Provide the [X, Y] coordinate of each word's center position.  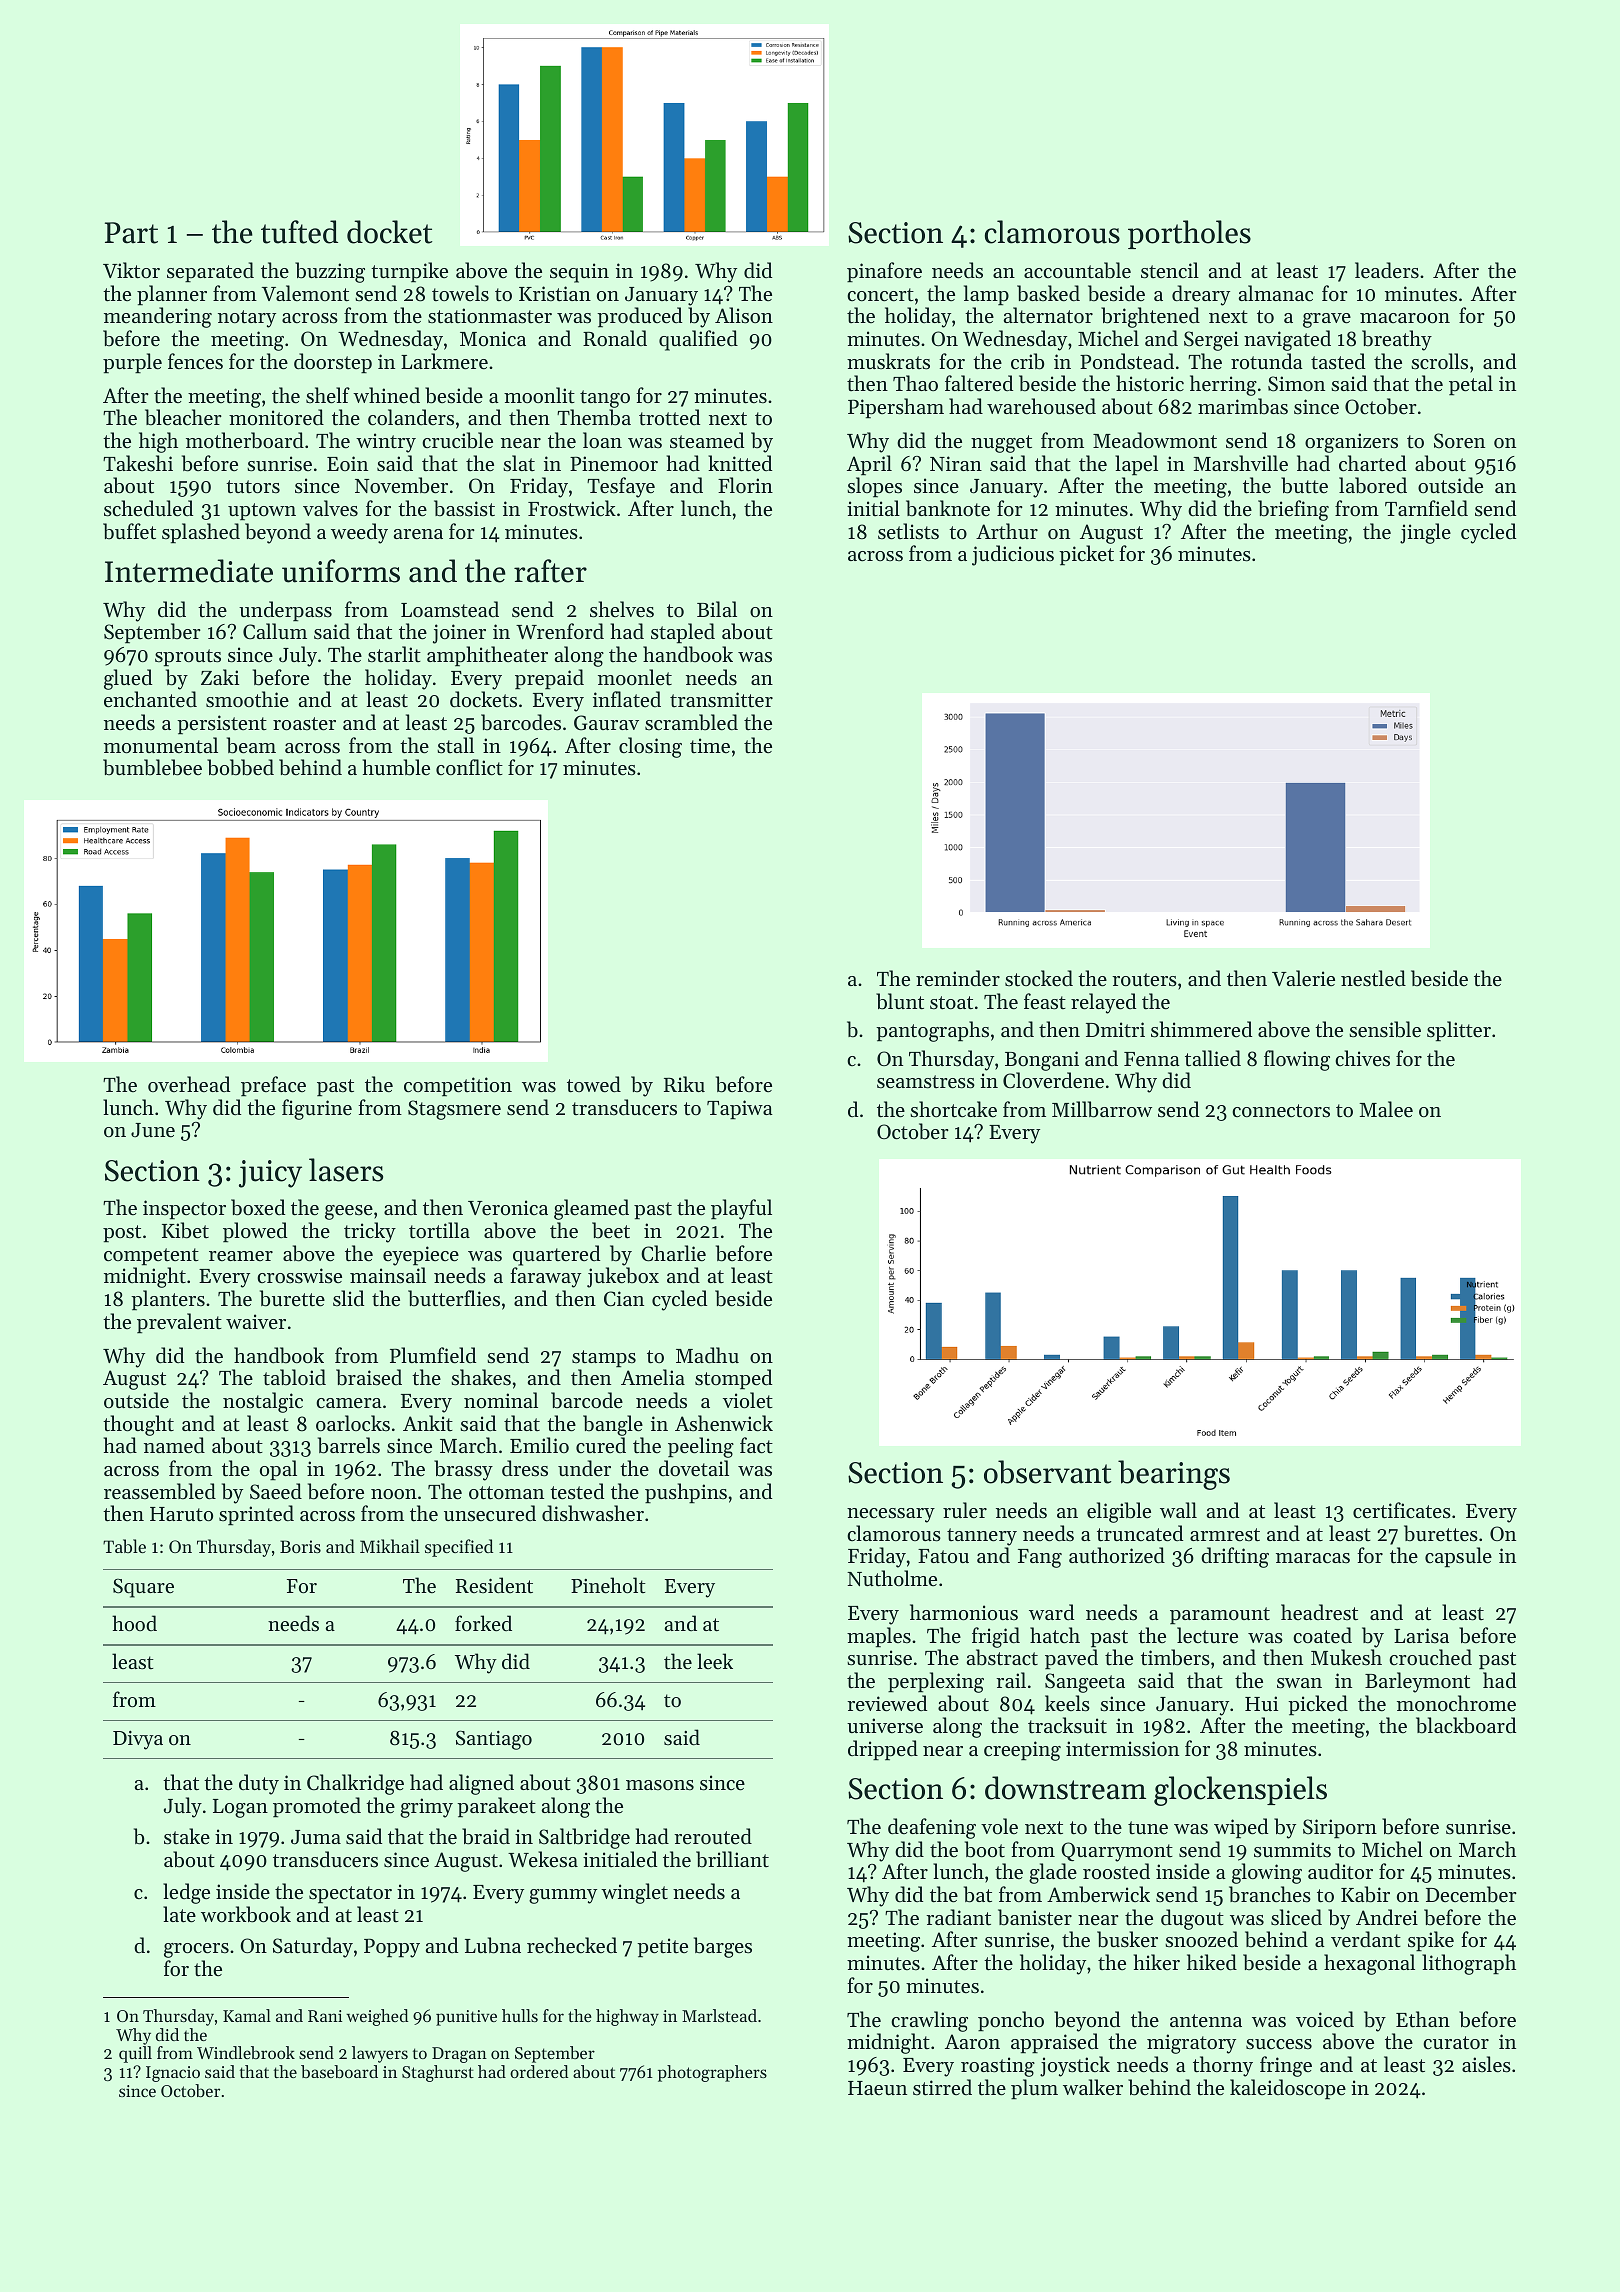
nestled [1373, 978]
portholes [1189, 234]
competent [151, 1257]
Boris [300, 1546]
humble [396, 767]
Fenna [1152, 1059]
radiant [958, 1917]
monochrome [1456, 1703]
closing [650, 747]
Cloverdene [1053, 1080]
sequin [579, 273]
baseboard [339, 2071]
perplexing [936, 1682]
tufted [299, 232]
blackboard [1466, 1725]
